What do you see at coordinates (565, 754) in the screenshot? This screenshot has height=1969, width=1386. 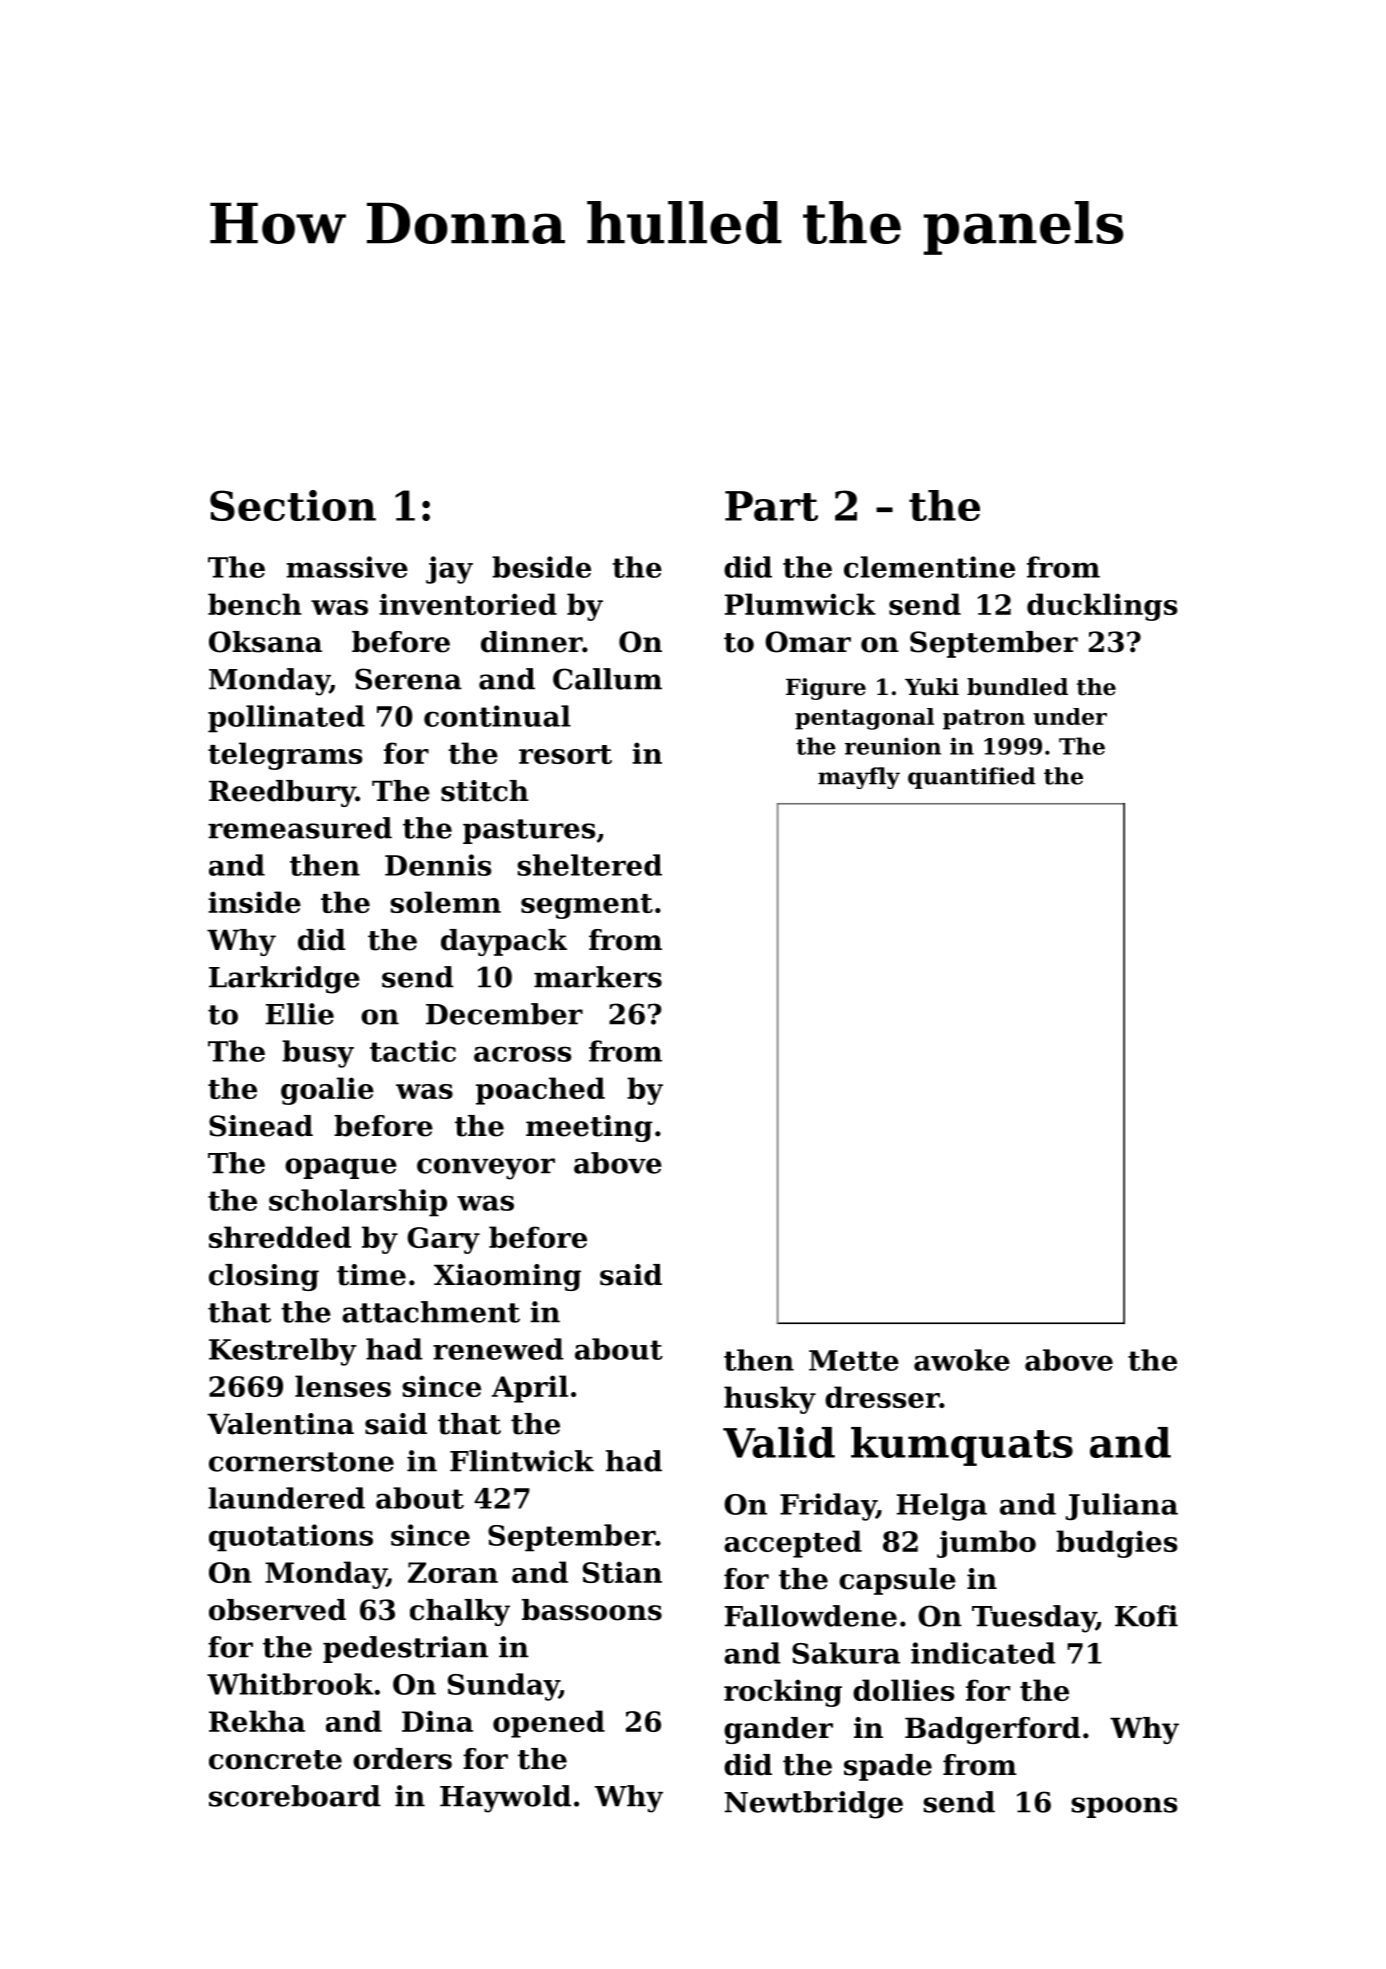 I see `resort` at bounding box center [565, 754].
